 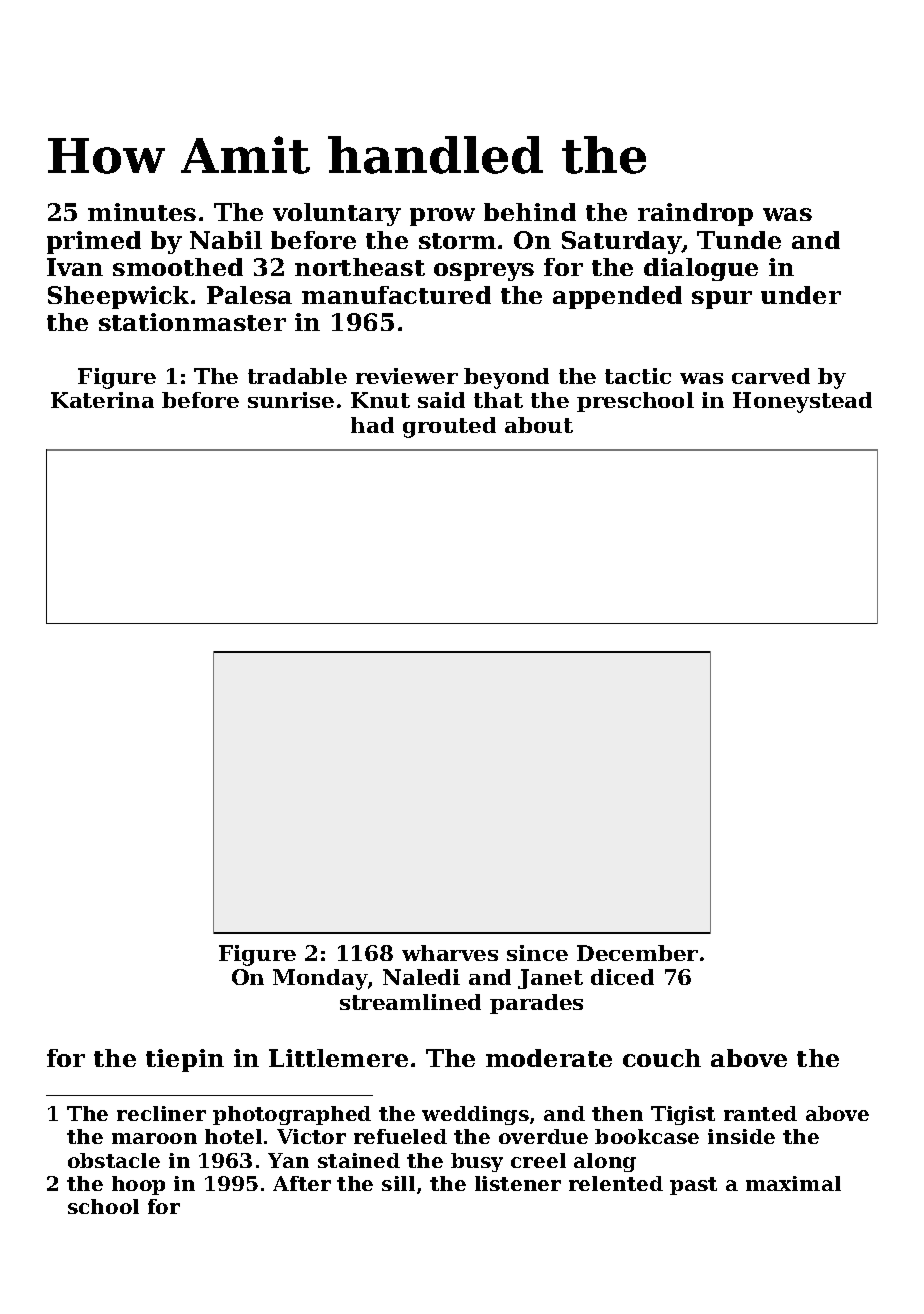 What do you see at coordinates (637, 953) in the screenshot?
I see `December` at bounding box center [637, 953].
